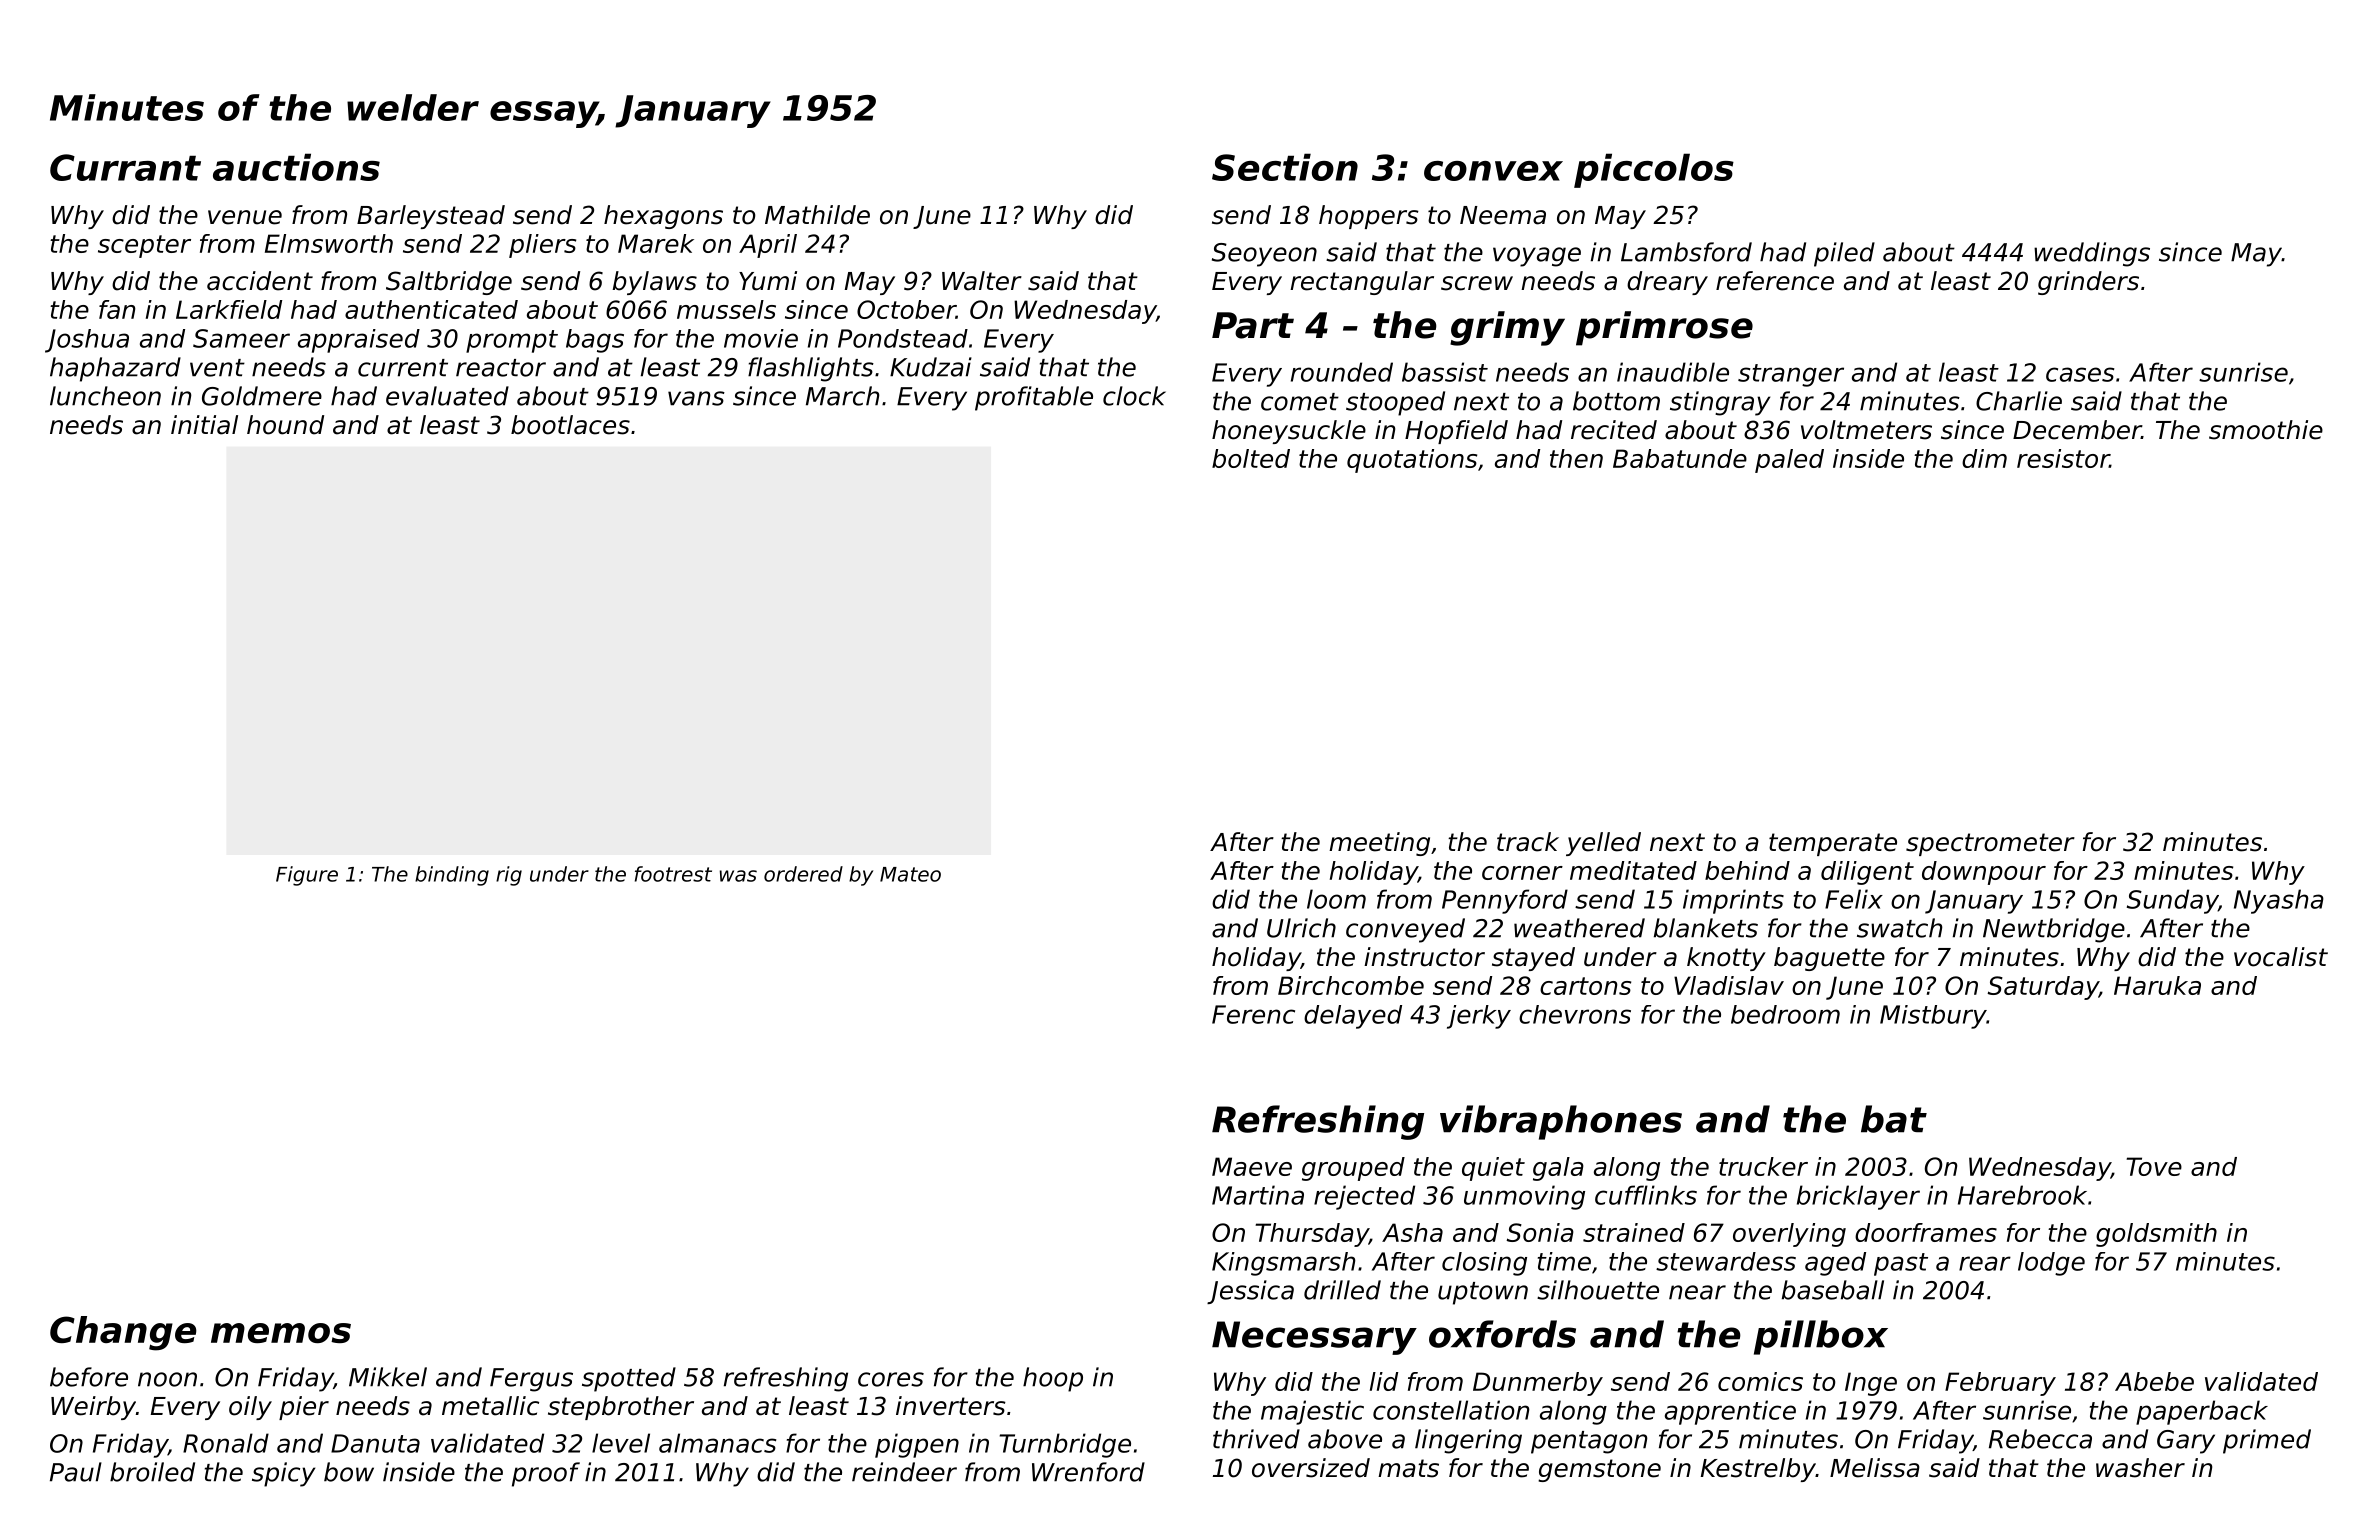  What do you see at coordinates (296, 167) in the page?
I see `auctions` at bounding box center [296, 167].
